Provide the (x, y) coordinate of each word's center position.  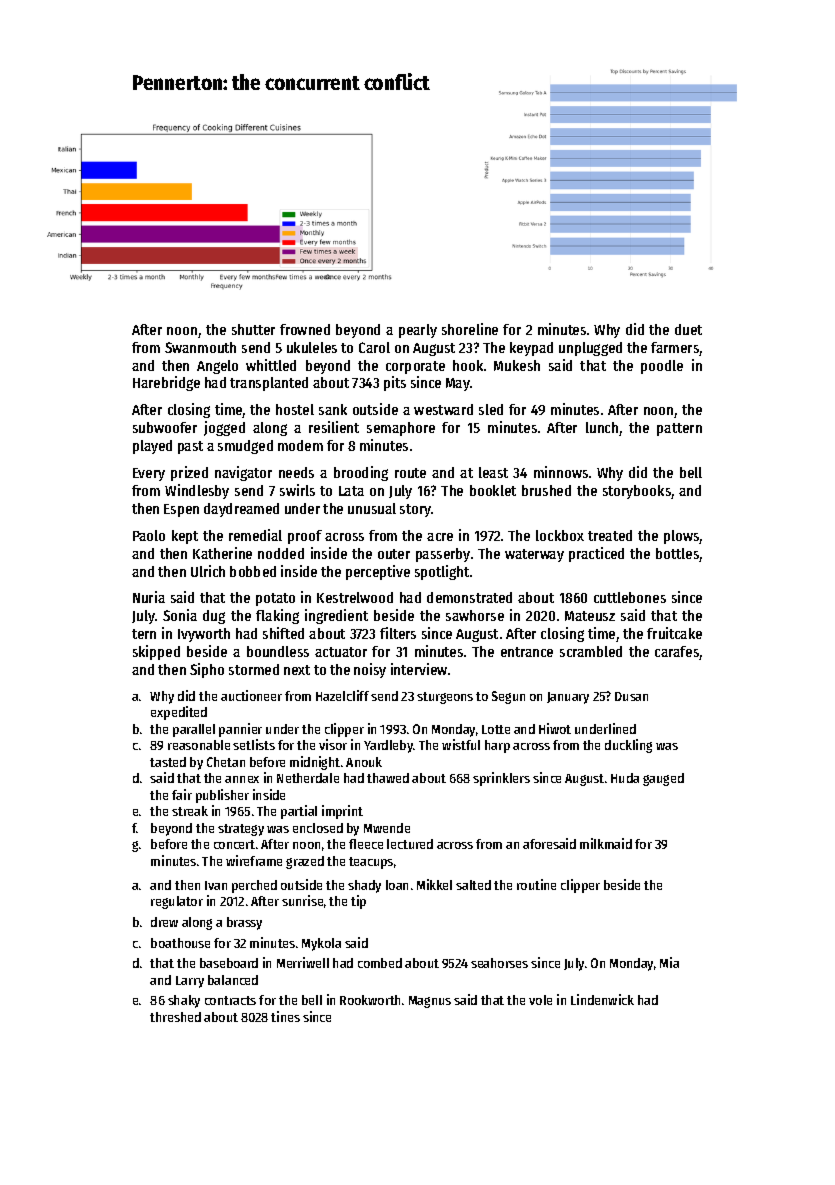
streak (190, 811)
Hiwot (555, 728)
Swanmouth (200, 347)
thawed (388, 778)
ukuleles (312, 347)
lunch (602, 427)
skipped (156, 652)
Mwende (387, 828)
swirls (297, 490)
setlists (254, 744)
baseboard (229, 963)
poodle (662, 367)
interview (419, 669)
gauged (663, 779)
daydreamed (241, 510)
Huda (625, 778)
